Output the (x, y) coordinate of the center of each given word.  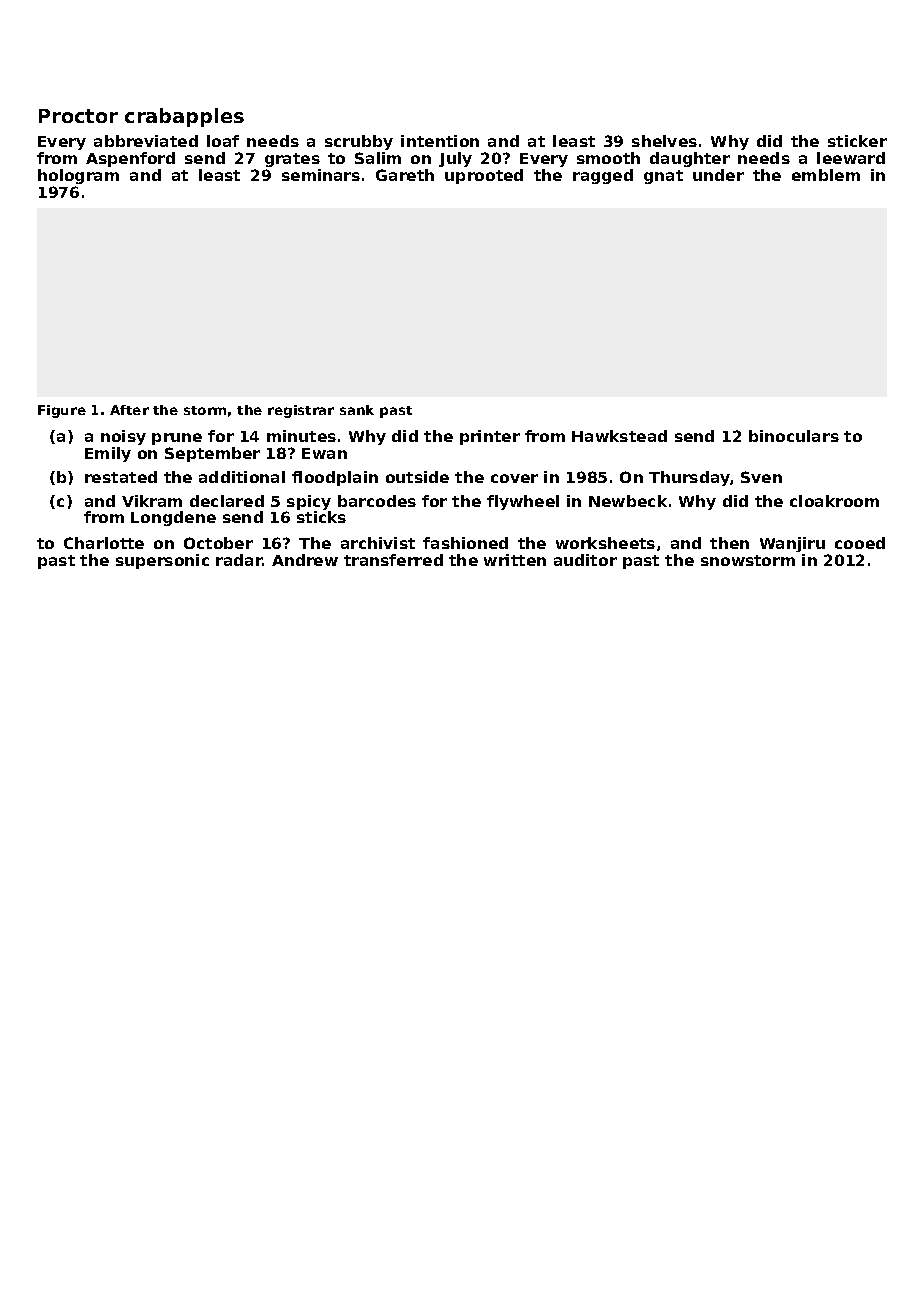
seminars (321, 175)
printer (490, 437)
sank (357, 410)
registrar (301, 411)
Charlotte (104, 543)
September (212, 454)
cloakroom (834, 501)
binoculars (794, 436)
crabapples (184, 117)
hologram (78, 176)
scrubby (359, 142)
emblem (826, 175)
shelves (664, 141)
